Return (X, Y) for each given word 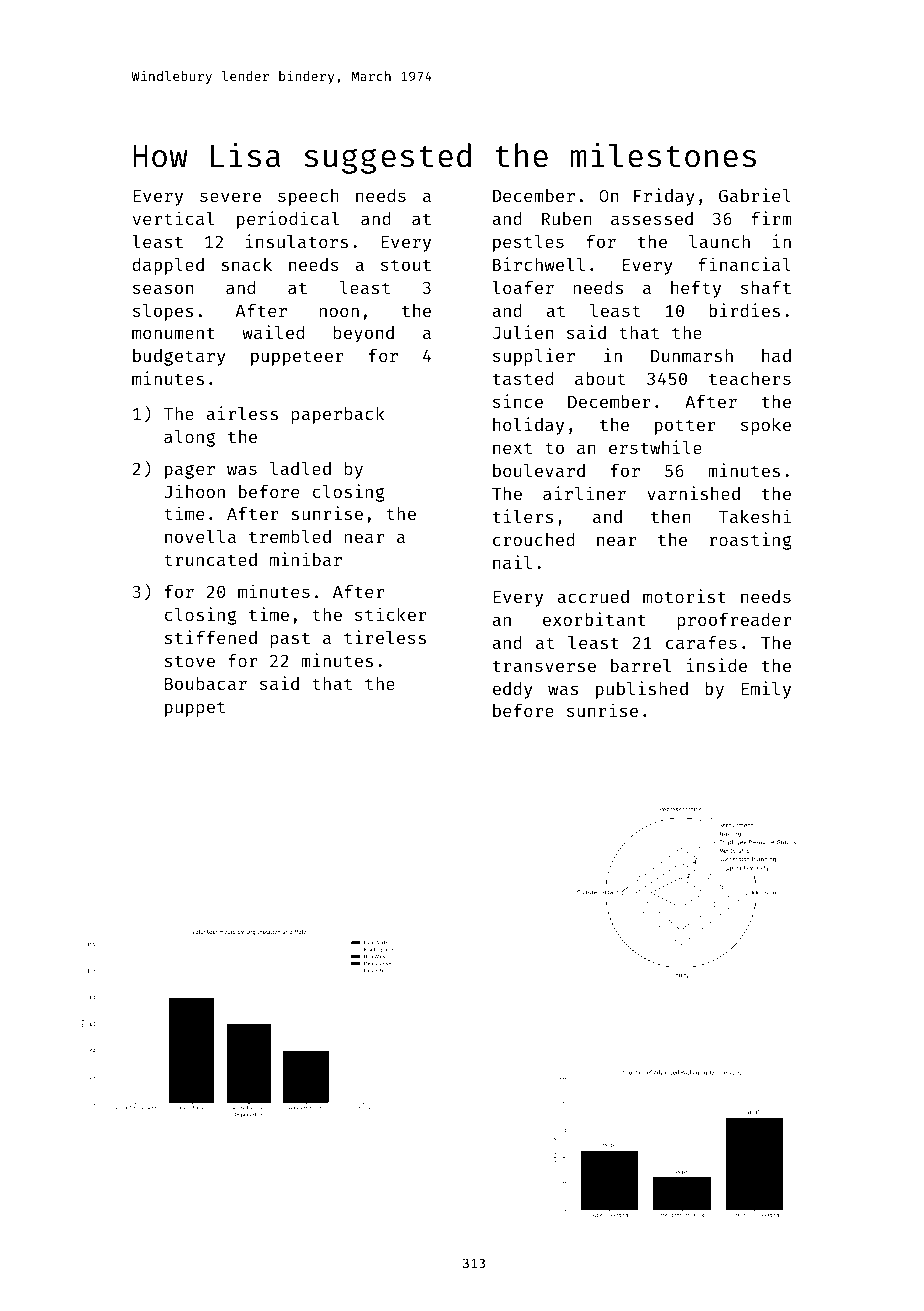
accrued (593, 596)
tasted (523, 378)
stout (406, 265)
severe (230, 197)
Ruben (567, 218)
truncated (210, 559)
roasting (750, 541)
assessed (652, 218)
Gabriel (755, 195)
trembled (290, 536)
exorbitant (594, 619)
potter (685, 427)
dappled (168, 266)
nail (512, 562)
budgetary (179, 357)
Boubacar (206, 683)
